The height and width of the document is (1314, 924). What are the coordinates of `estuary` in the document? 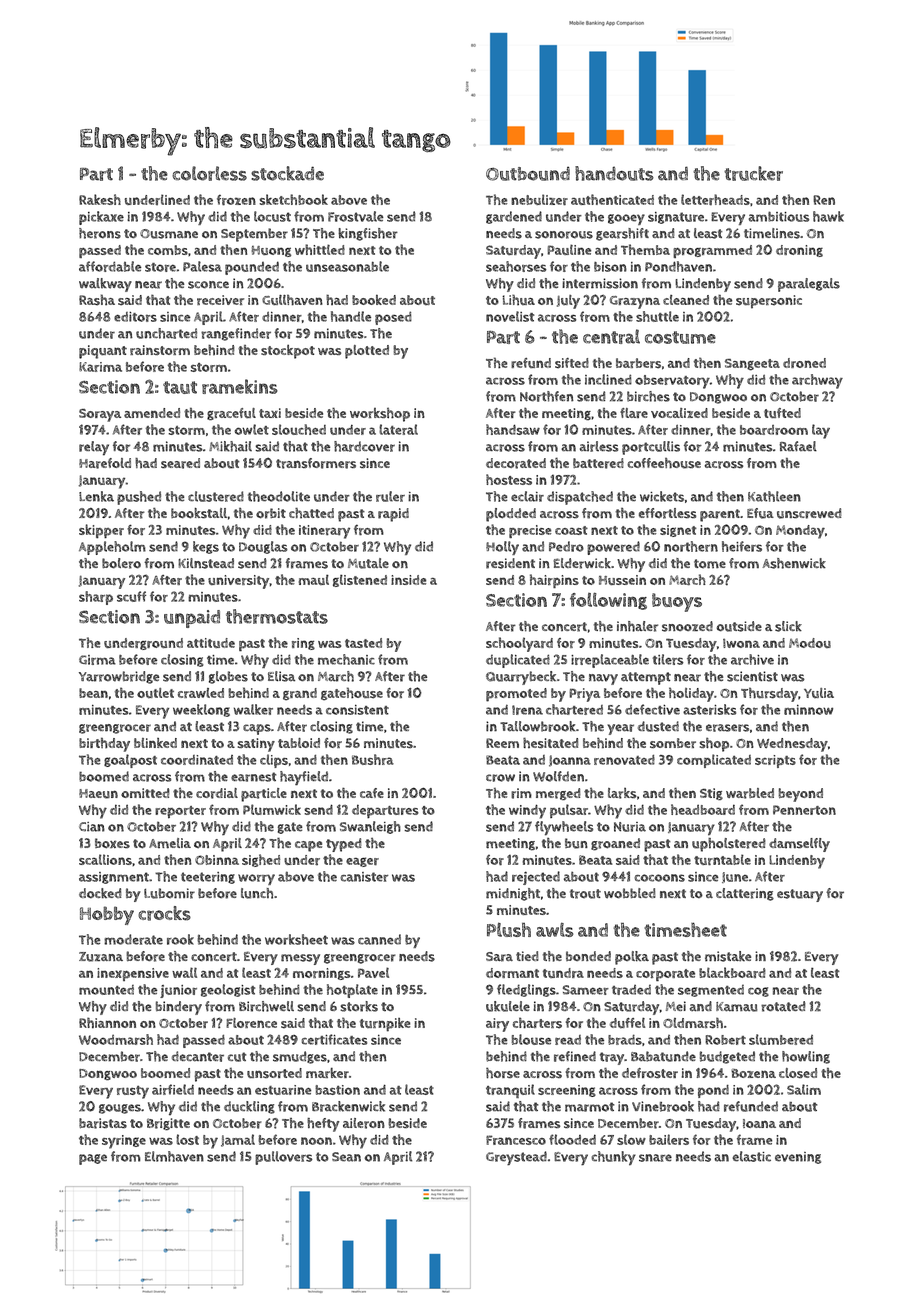 It's located at (800, 895).
